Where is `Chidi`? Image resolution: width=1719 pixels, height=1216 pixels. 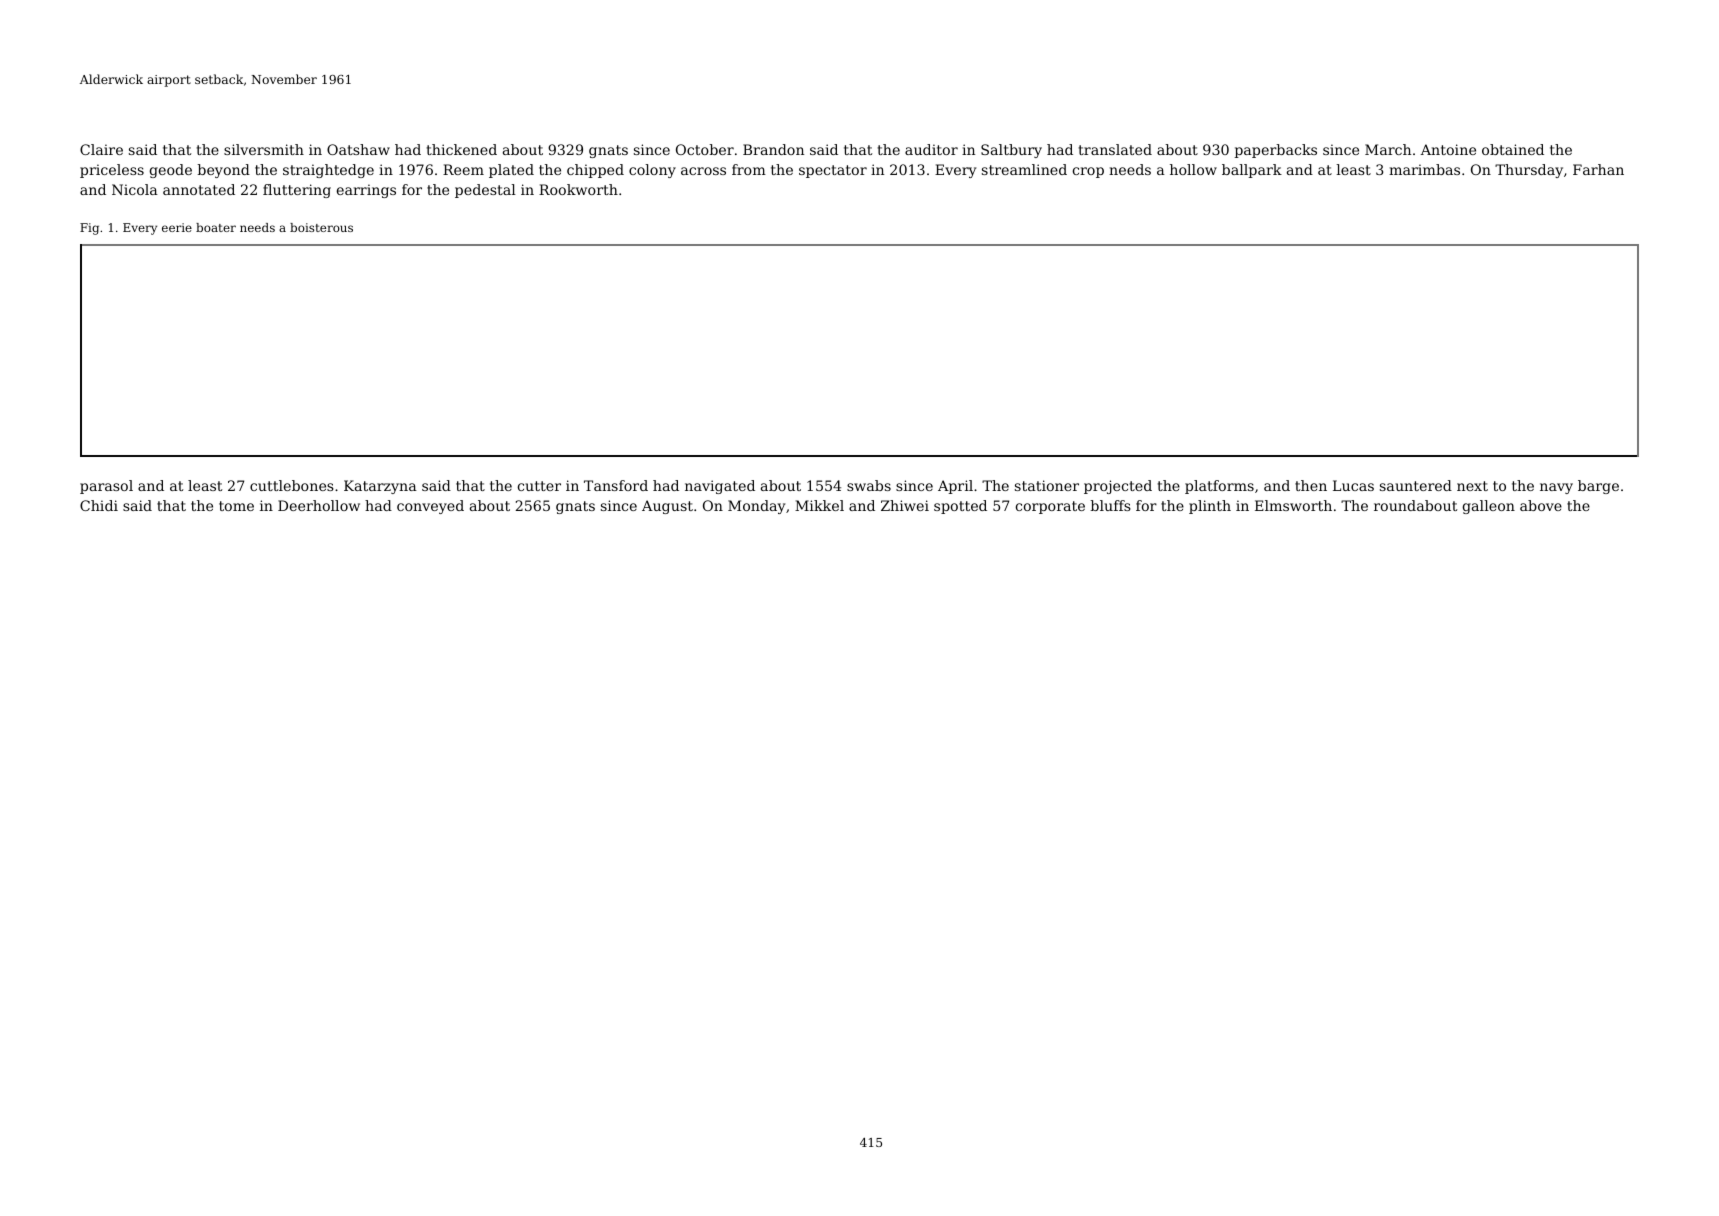 Chidi is located at coordinates (99, 505).
